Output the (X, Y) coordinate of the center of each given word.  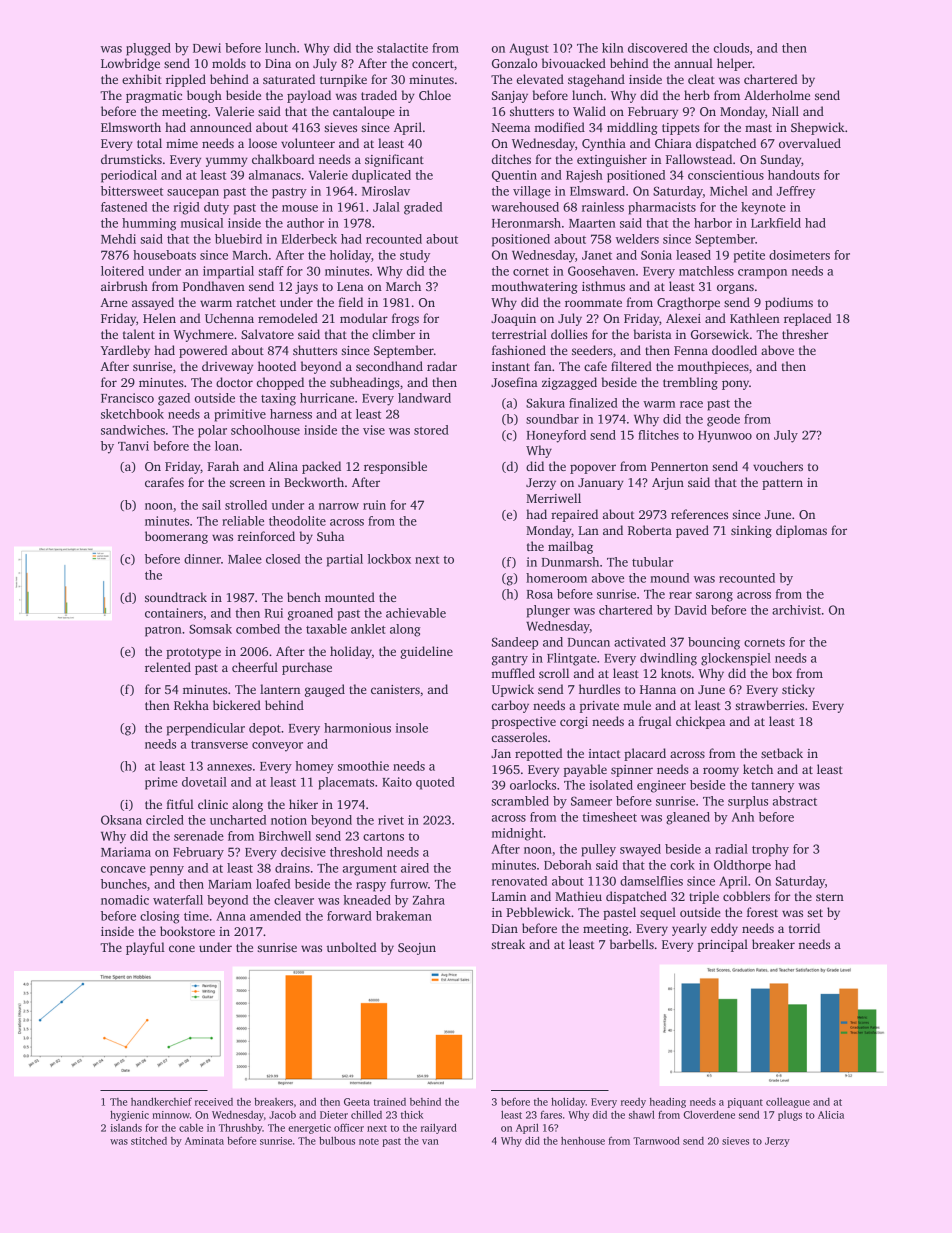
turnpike (343, 80)
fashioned (519, 350)
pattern (782, 484)
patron (163, 631)
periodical (129, 176)
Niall (785, 111)
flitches (658, 435)
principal (723, 945)
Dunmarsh (570, 562)
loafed (273, 884)
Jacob (282, 1115)
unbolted (352, 947)
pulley (599, 850)
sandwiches (133, 430)
